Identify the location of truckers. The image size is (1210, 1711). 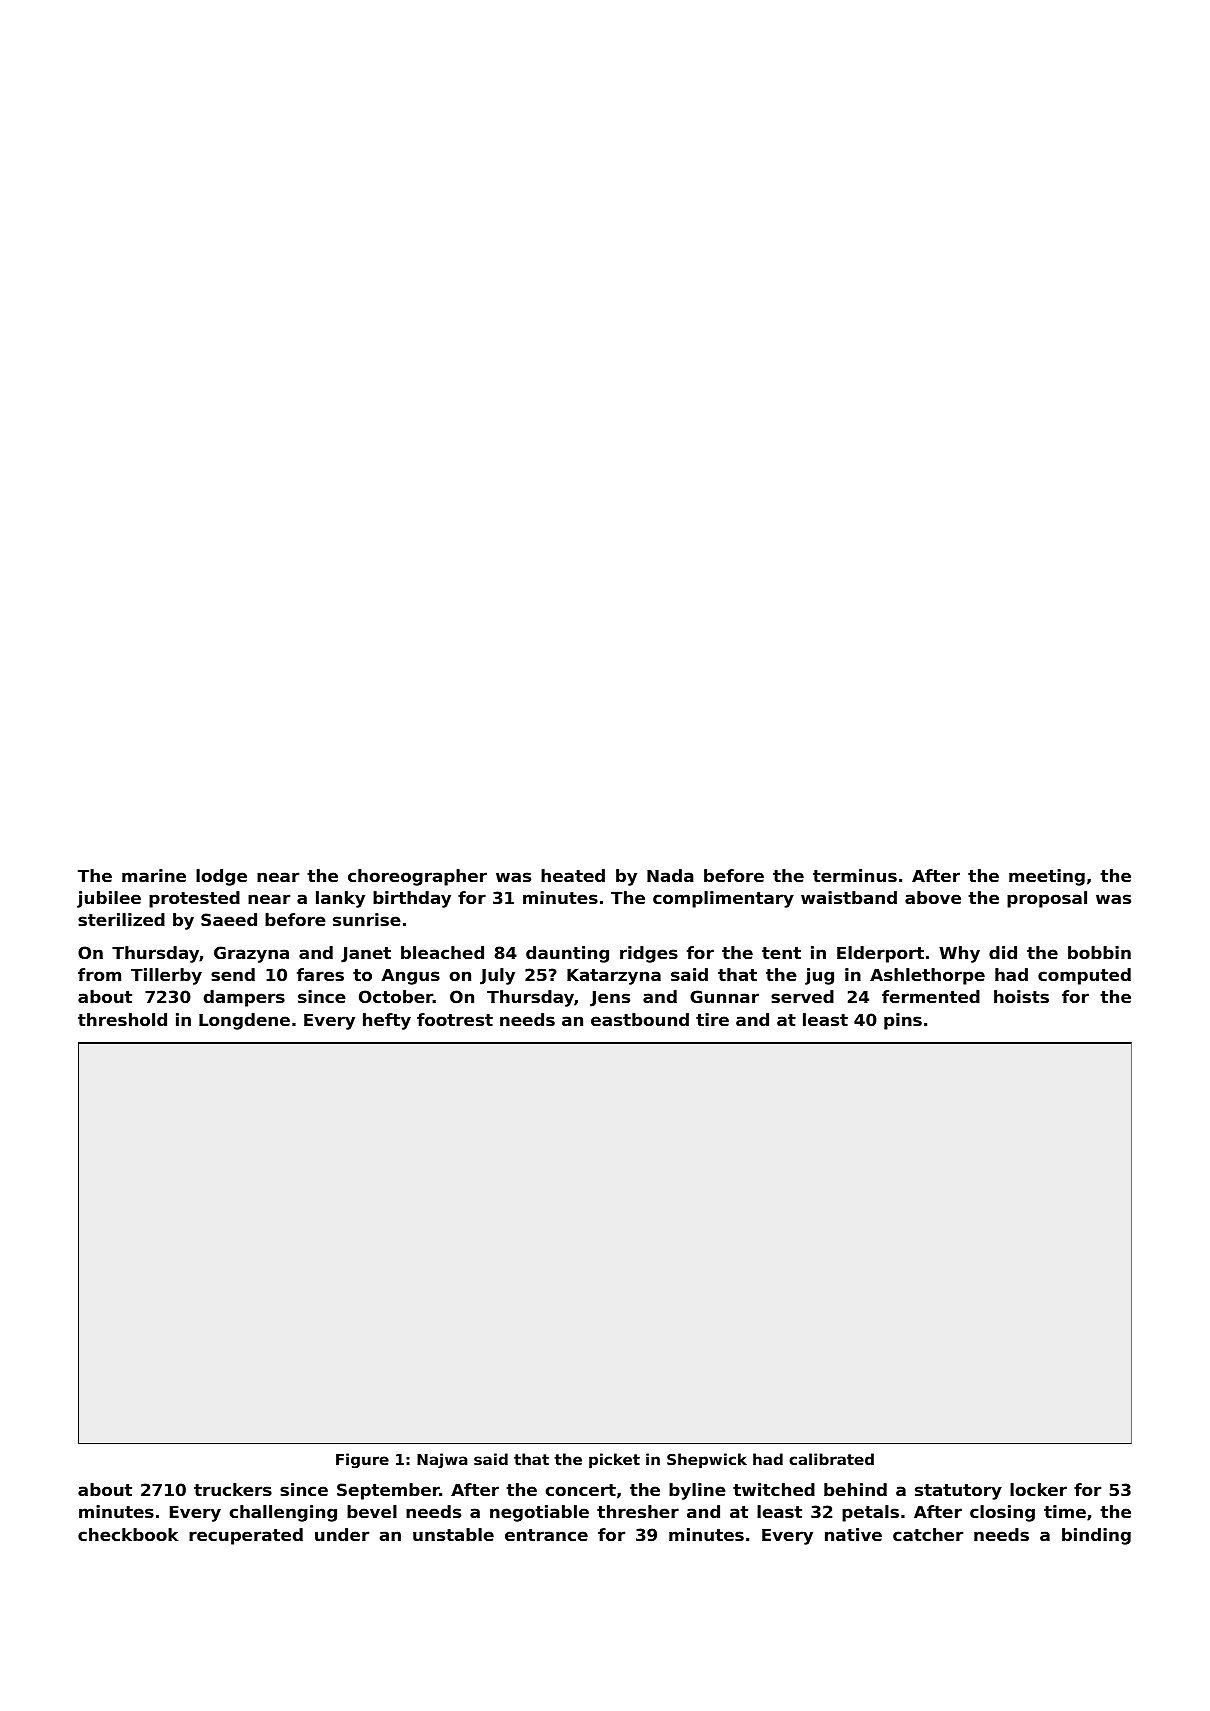
(233, 1489).
